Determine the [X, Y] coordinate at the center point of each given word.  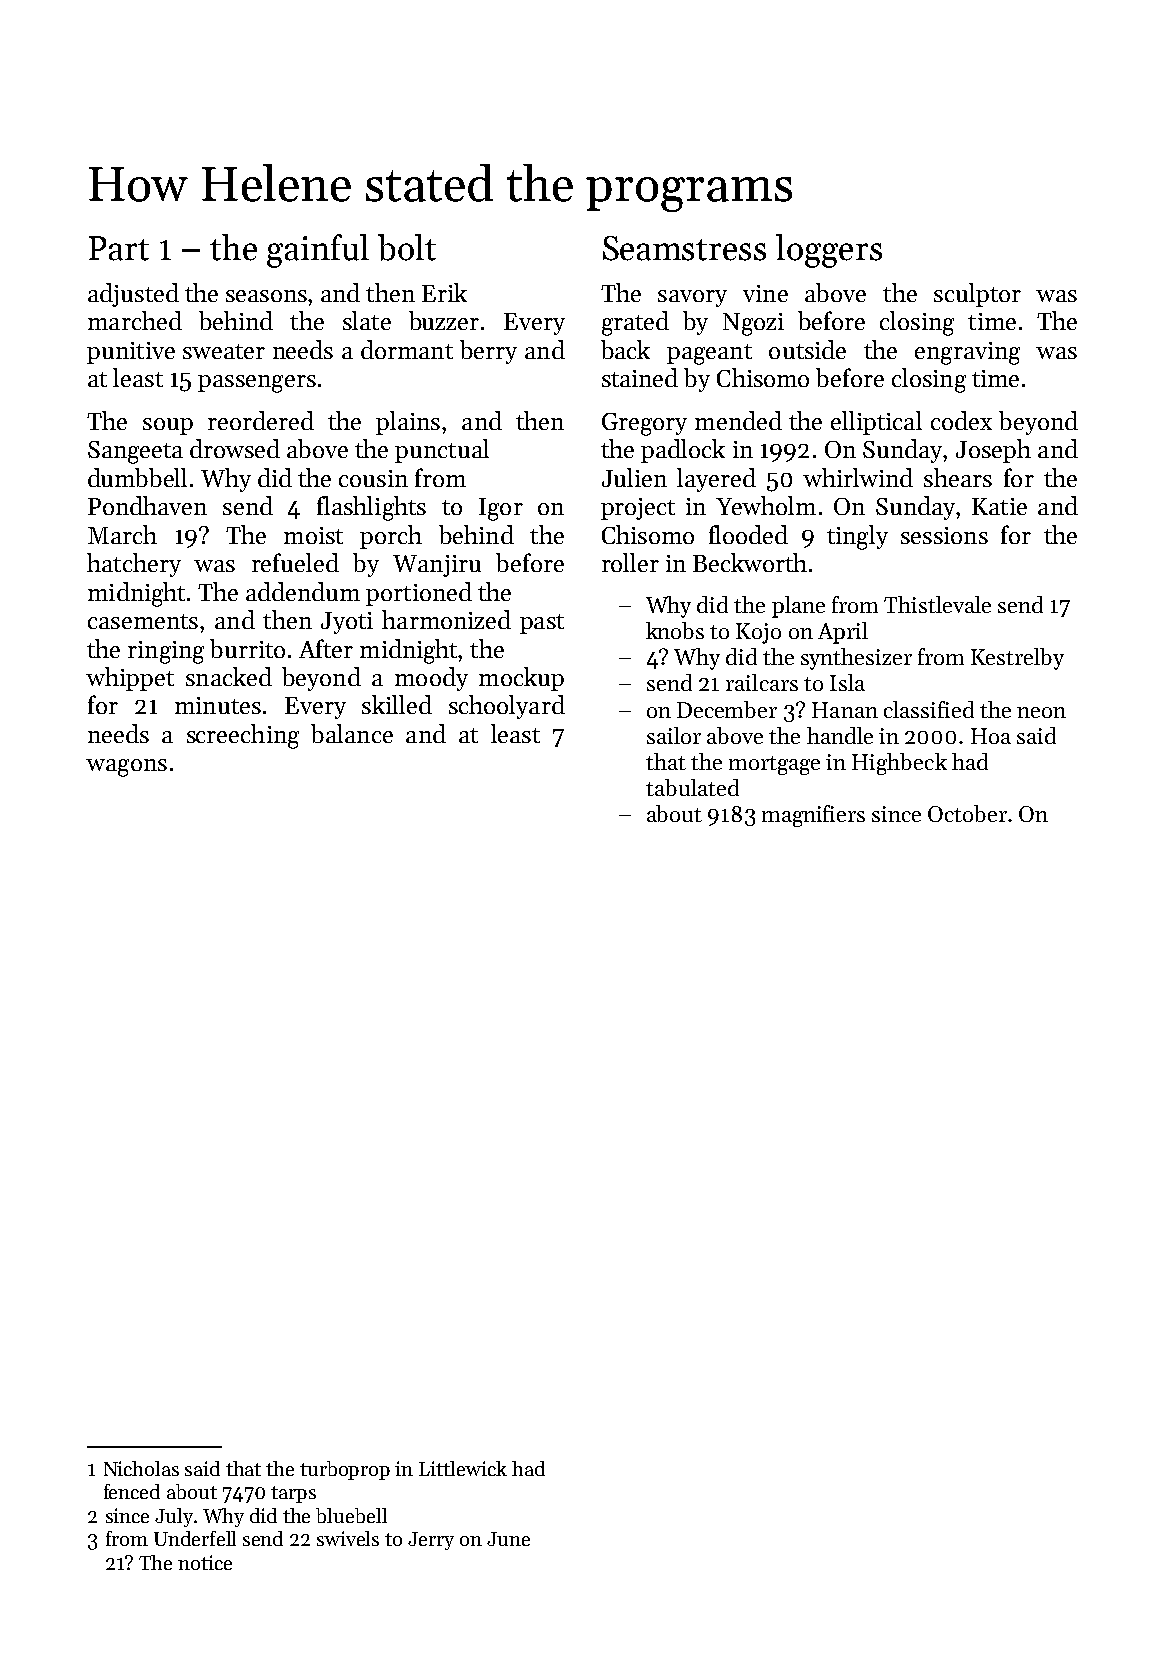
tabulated [692, 787]
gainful [318, 251]
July [174, 1517]
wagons [126, 768]
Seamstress [684, 248]
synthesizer [856, 659]
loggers [829, 251]
